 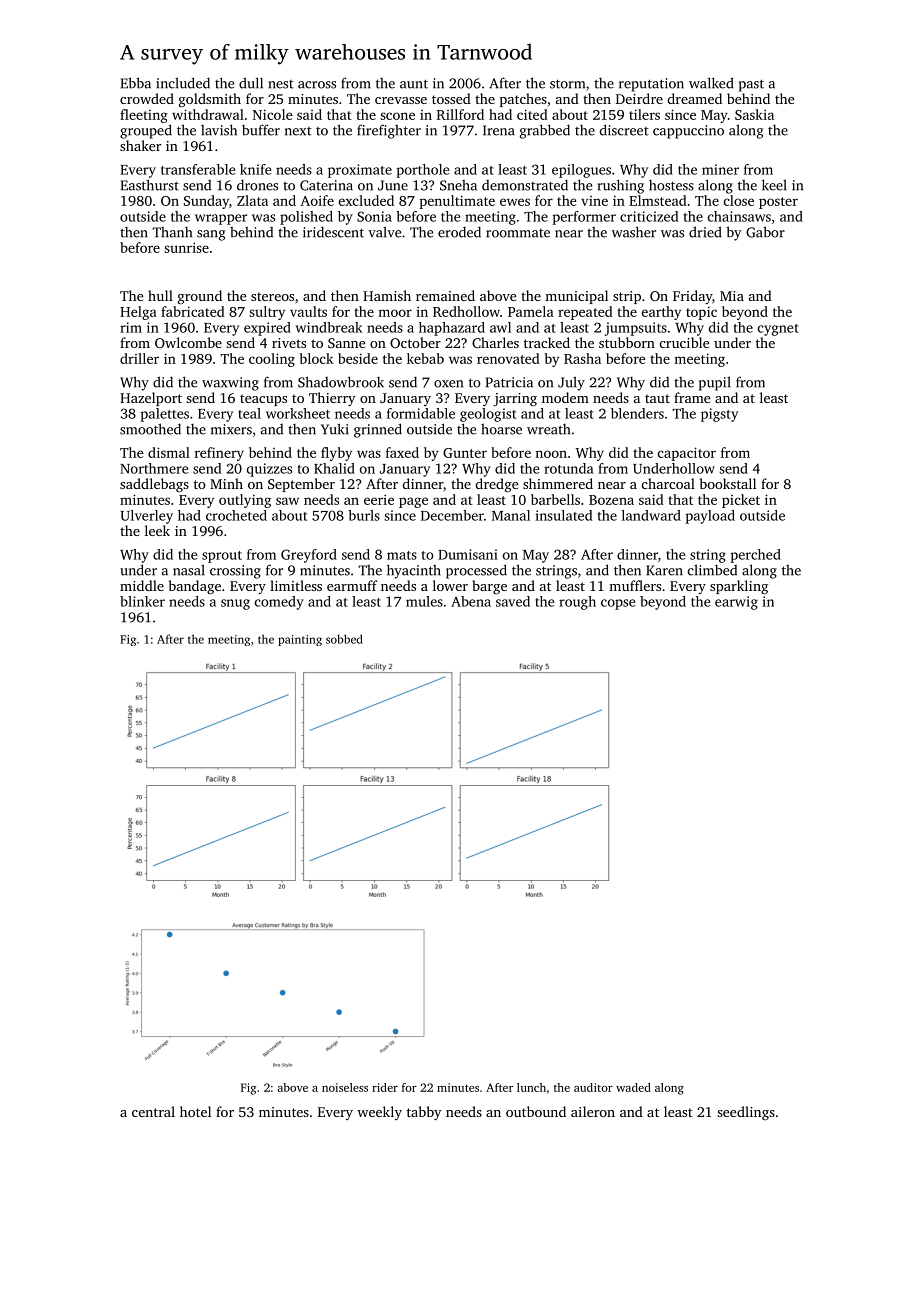 I want to click on outbound, so click(x=536, y=1111).
